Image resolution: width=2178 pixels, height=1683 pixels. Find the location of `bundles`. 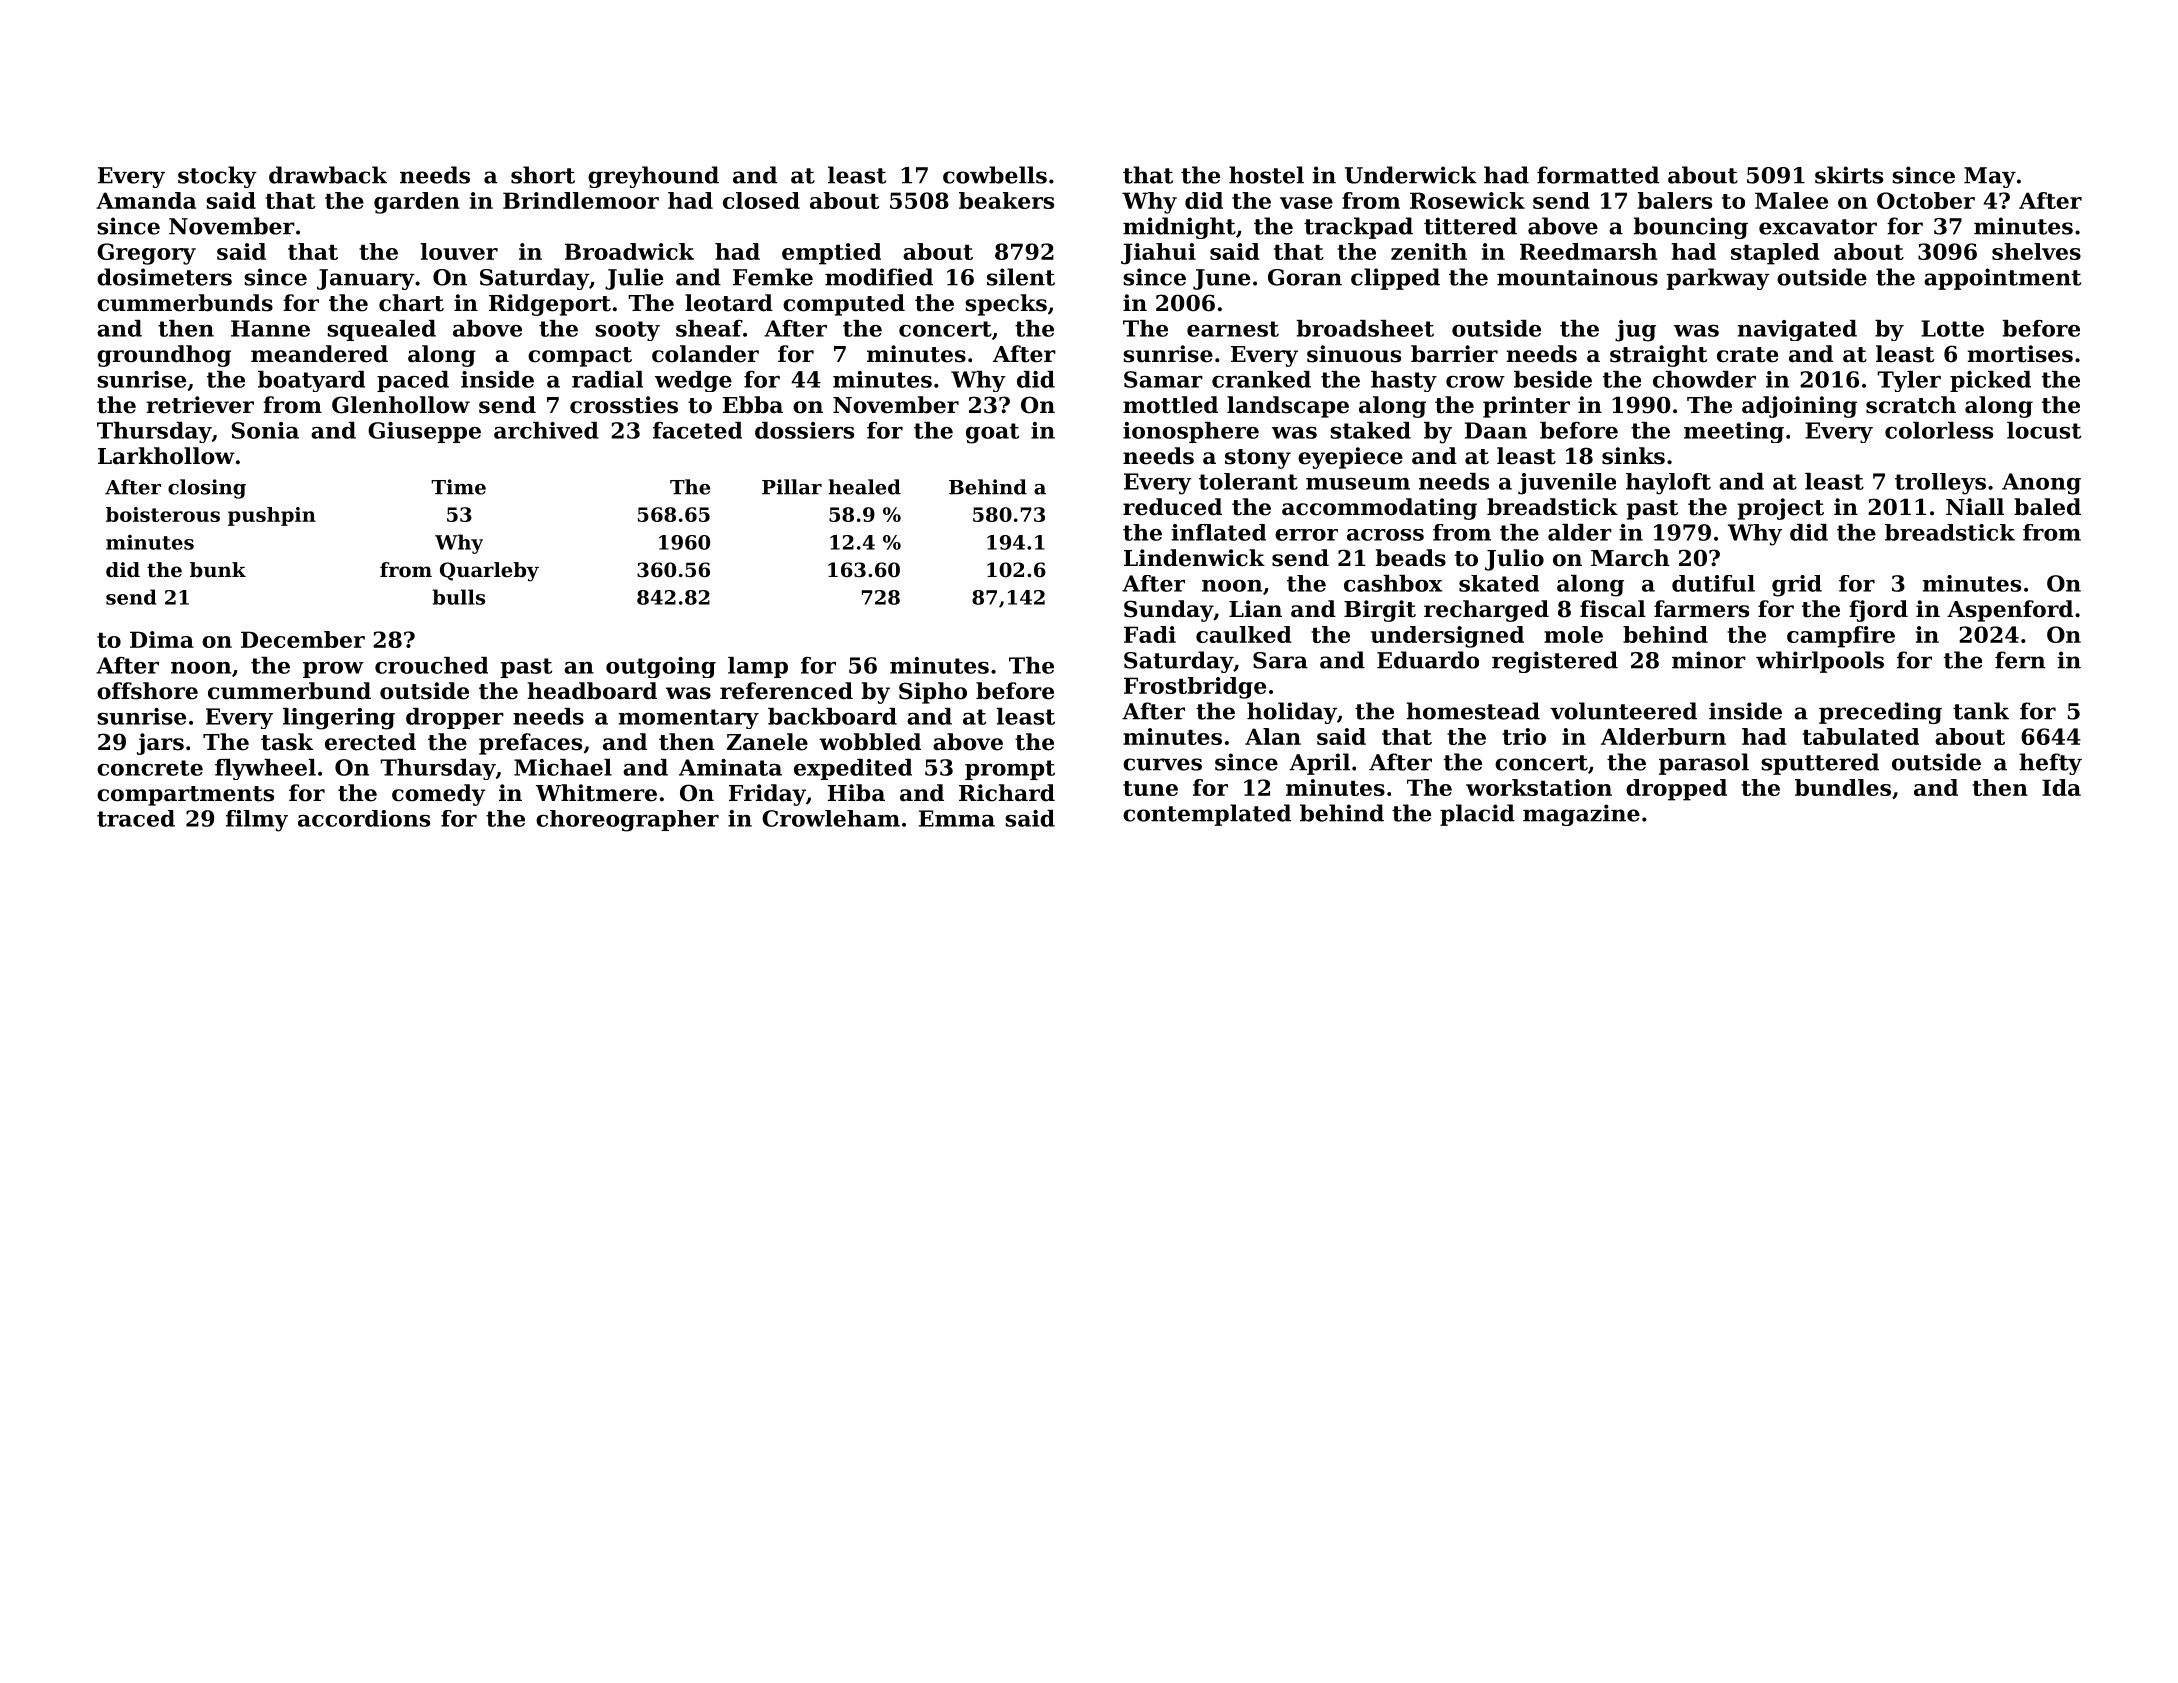

bundles is located at coordinates (1843, 787).
